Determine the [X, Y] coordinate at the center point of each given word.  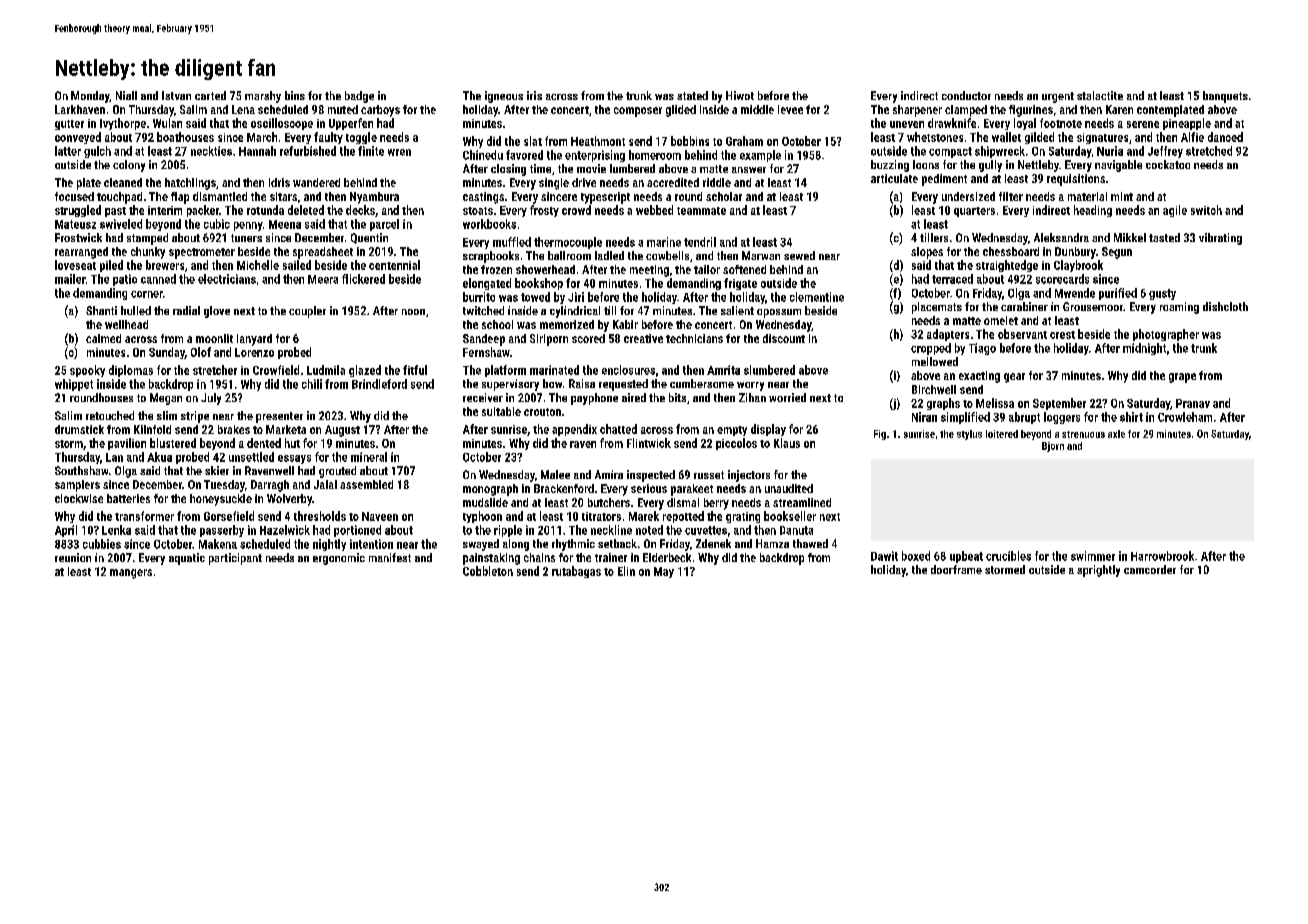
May [664, 572]
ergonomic [339, 559]
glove [217, 312]
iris [534, 95]
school [497, 324]
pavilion [127, 444]
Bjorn [1053, 447]
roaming [1179, 308]
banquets [1225, 97]
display [768, 430]
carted [210, 95]
